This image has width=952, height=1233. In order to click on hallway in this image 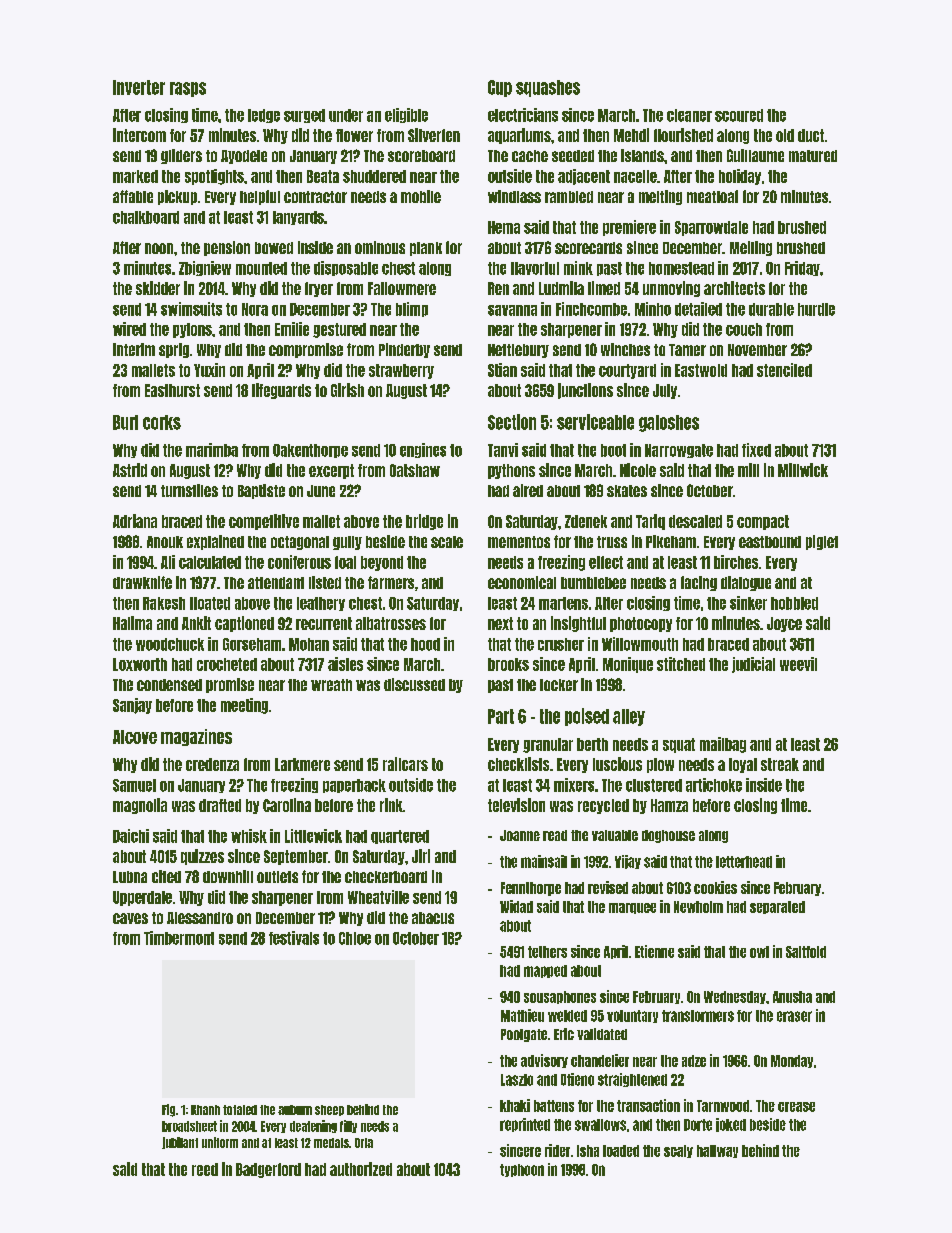, I will do `click(717, 1151)`.
